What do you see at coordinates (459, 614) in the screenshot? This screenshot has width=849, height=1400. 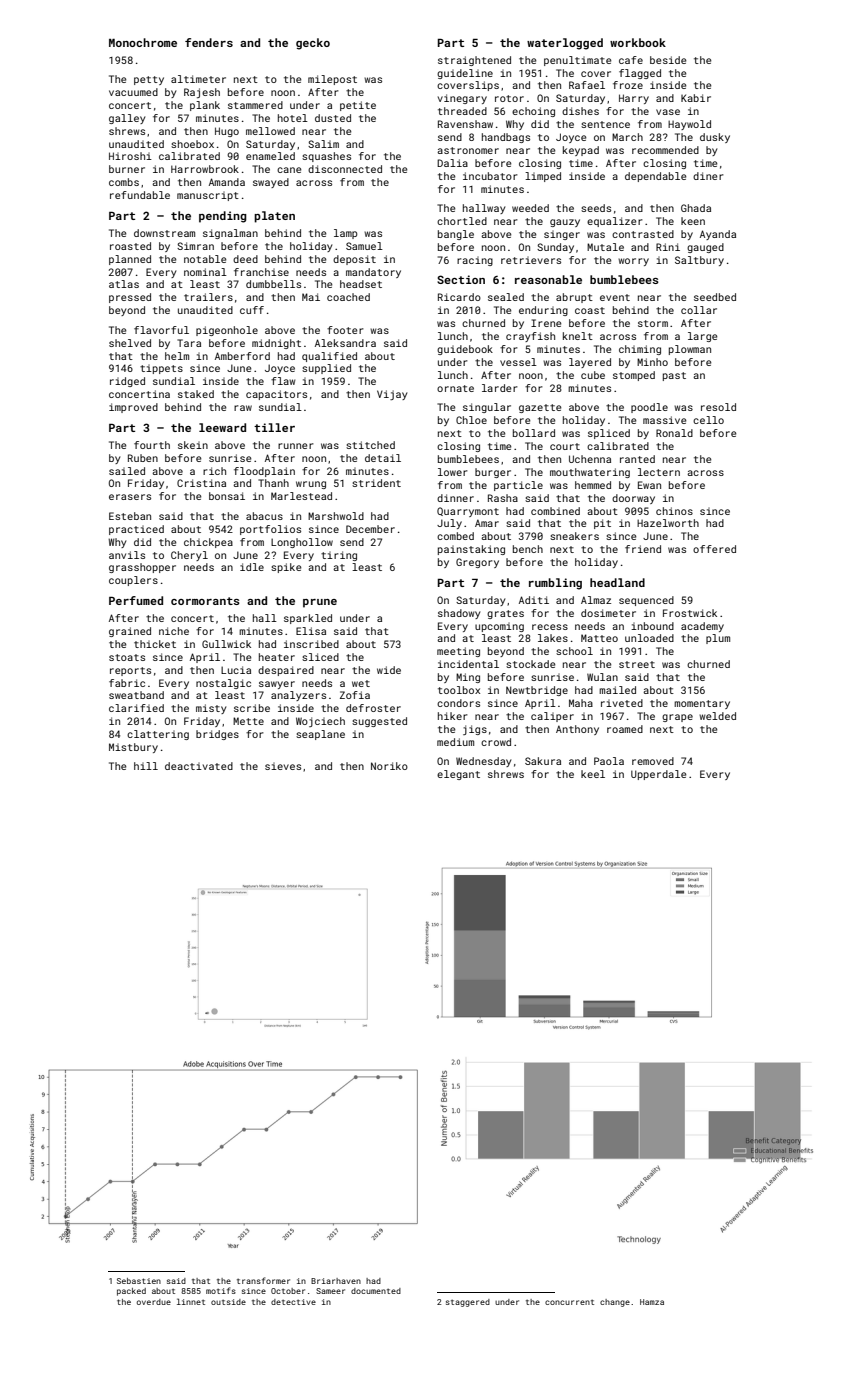 I see `shadowy` at bounding box center [459, 614].
